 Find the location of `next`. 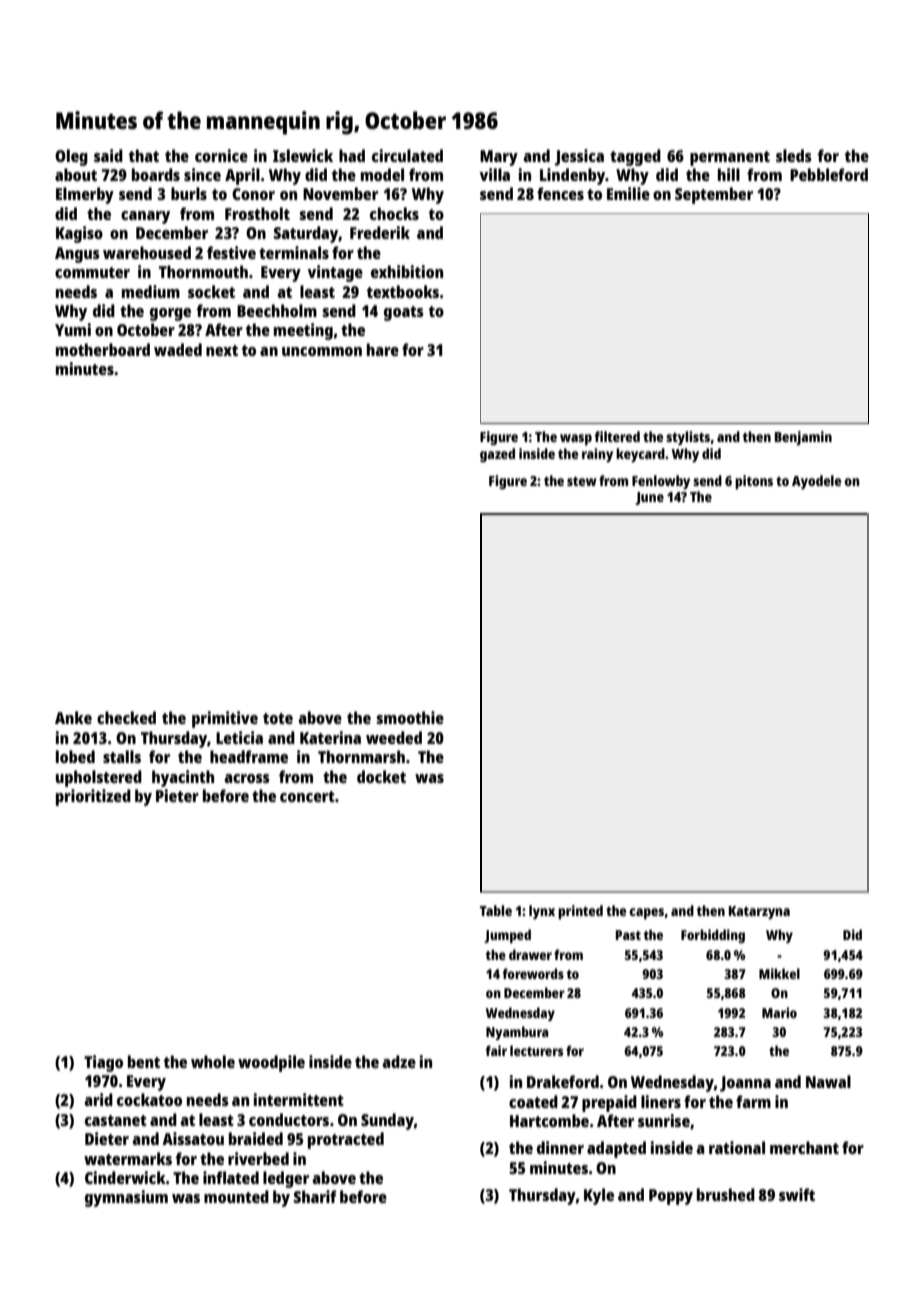

next is located at coordinates (222, 350).
